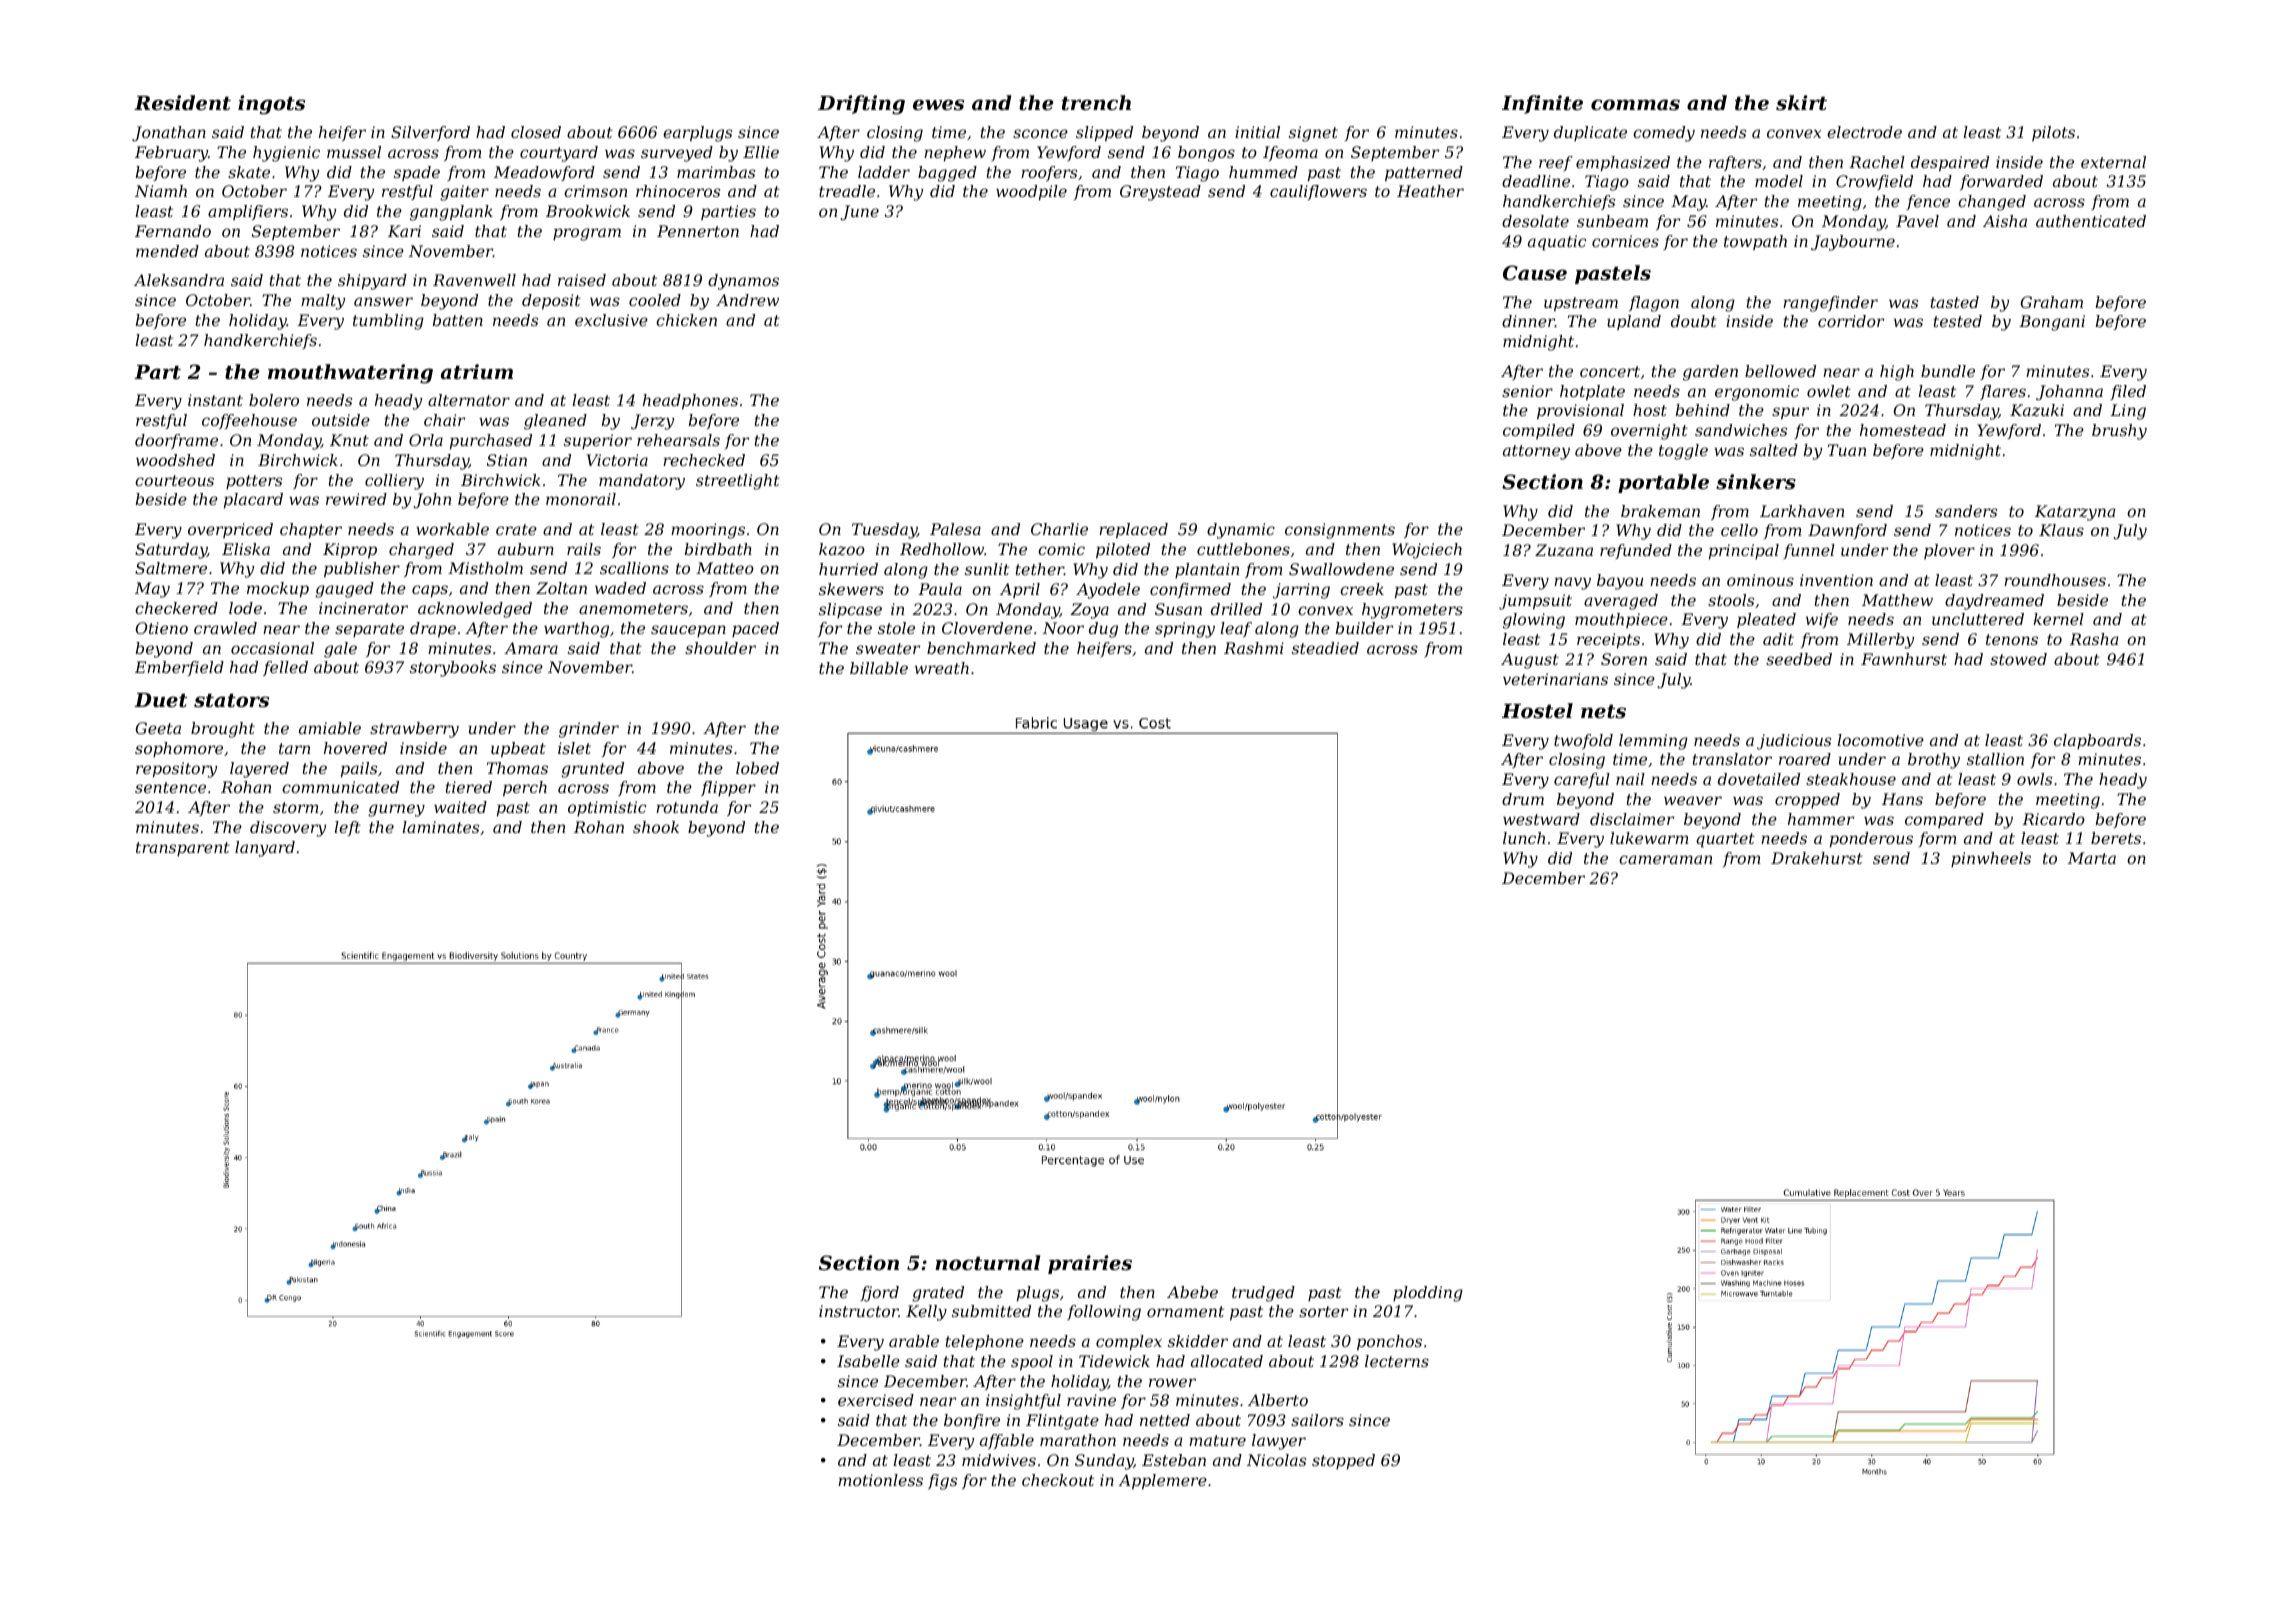  Describe the element at coordinates (182, 103) in the screenshot. I see `Resident` at that location.
